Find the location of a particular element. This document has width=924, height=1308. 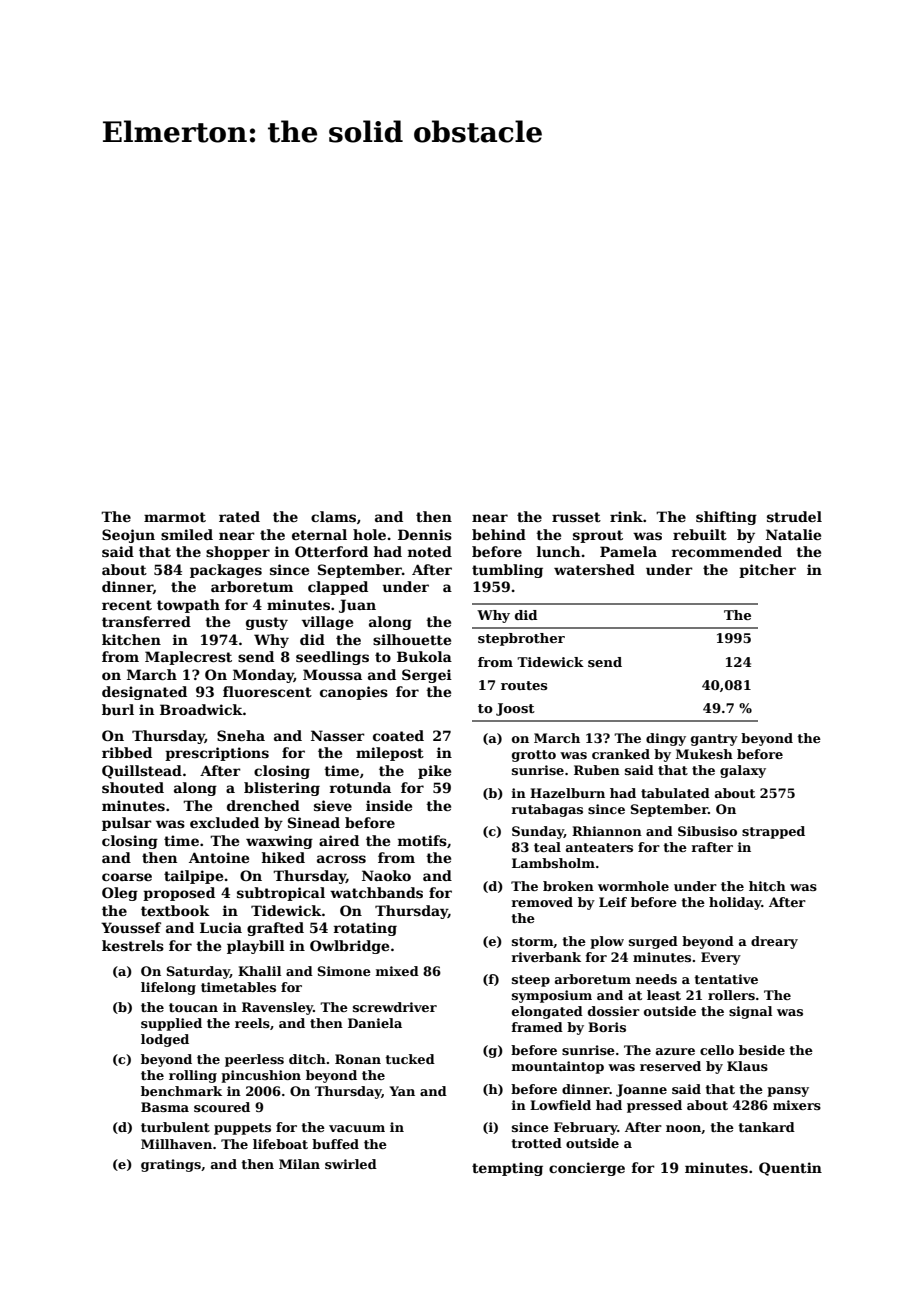

supplied is located at coordinates (171, 1024).
